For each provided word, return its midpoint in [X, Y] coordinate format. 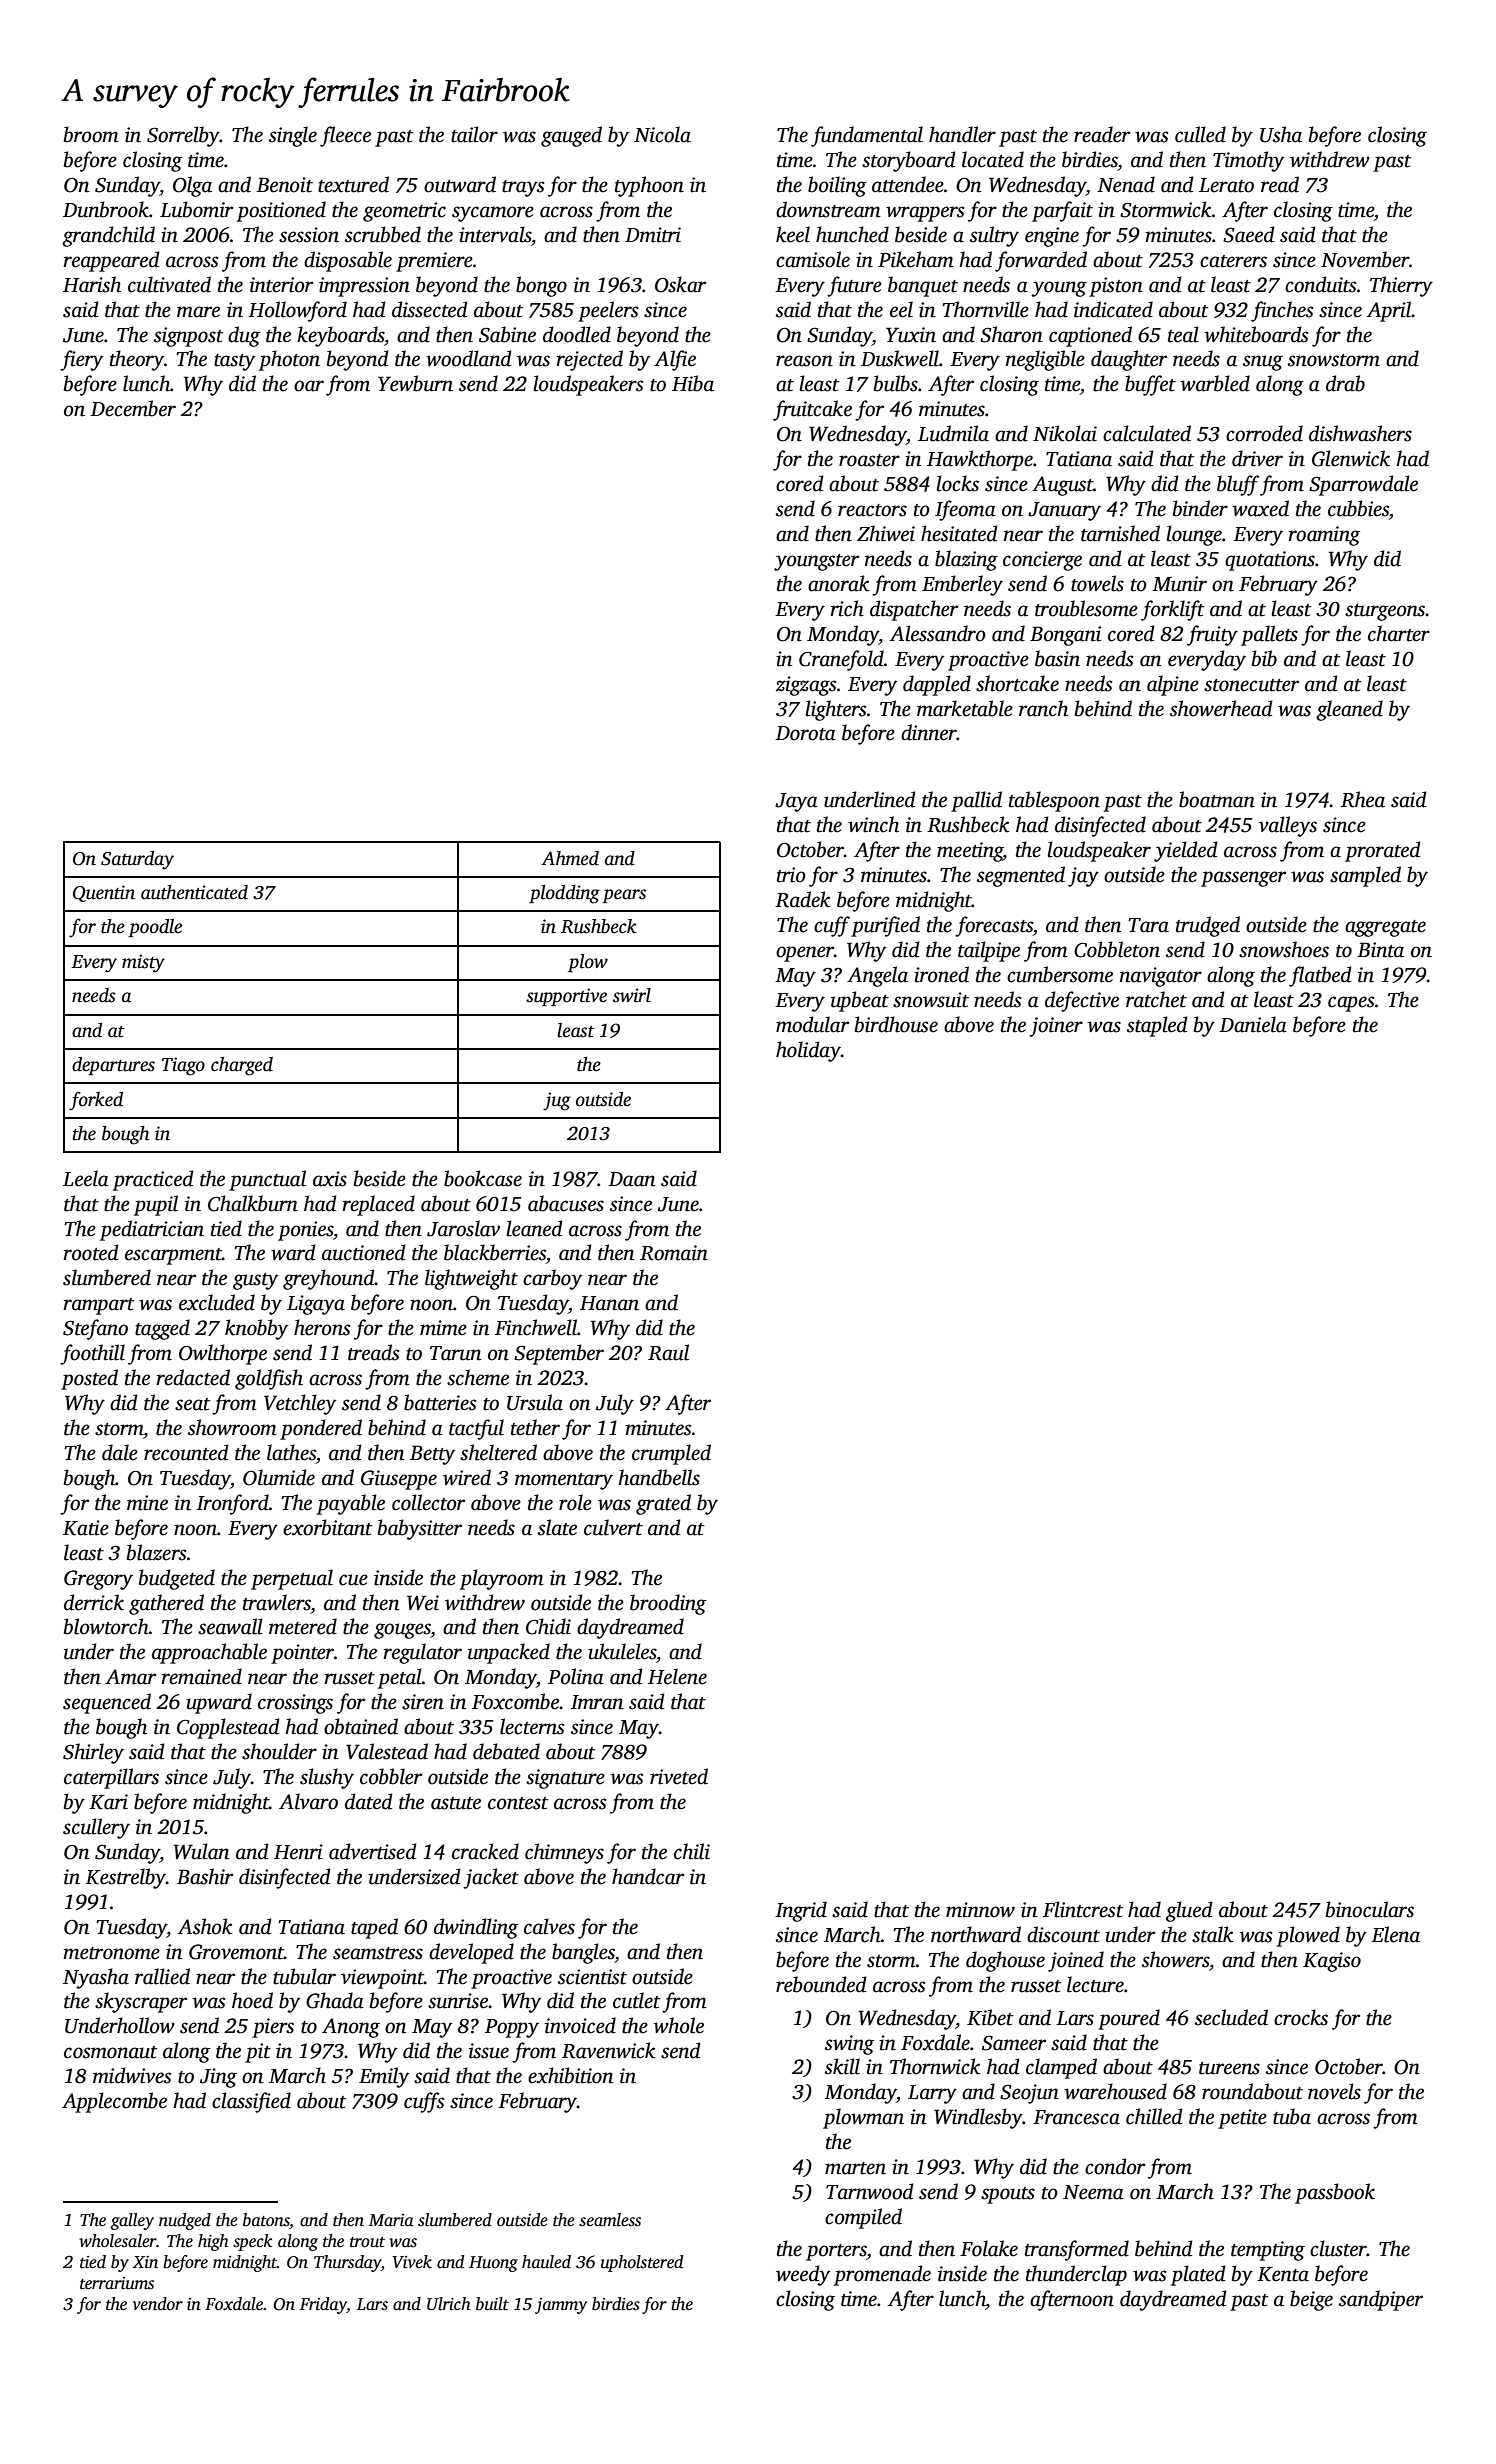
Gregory [98, 1580]
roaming [1324, 536]
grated [663, 1504]
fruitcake [812, 410]
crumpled [671, 1454]
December [133, 408]
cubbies [1358, 508]
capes [1351, 1004]
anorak [839, 583]
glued [1189, 1911]
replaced [378, 1205]
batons [266, 2221]
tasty [234, 362]
